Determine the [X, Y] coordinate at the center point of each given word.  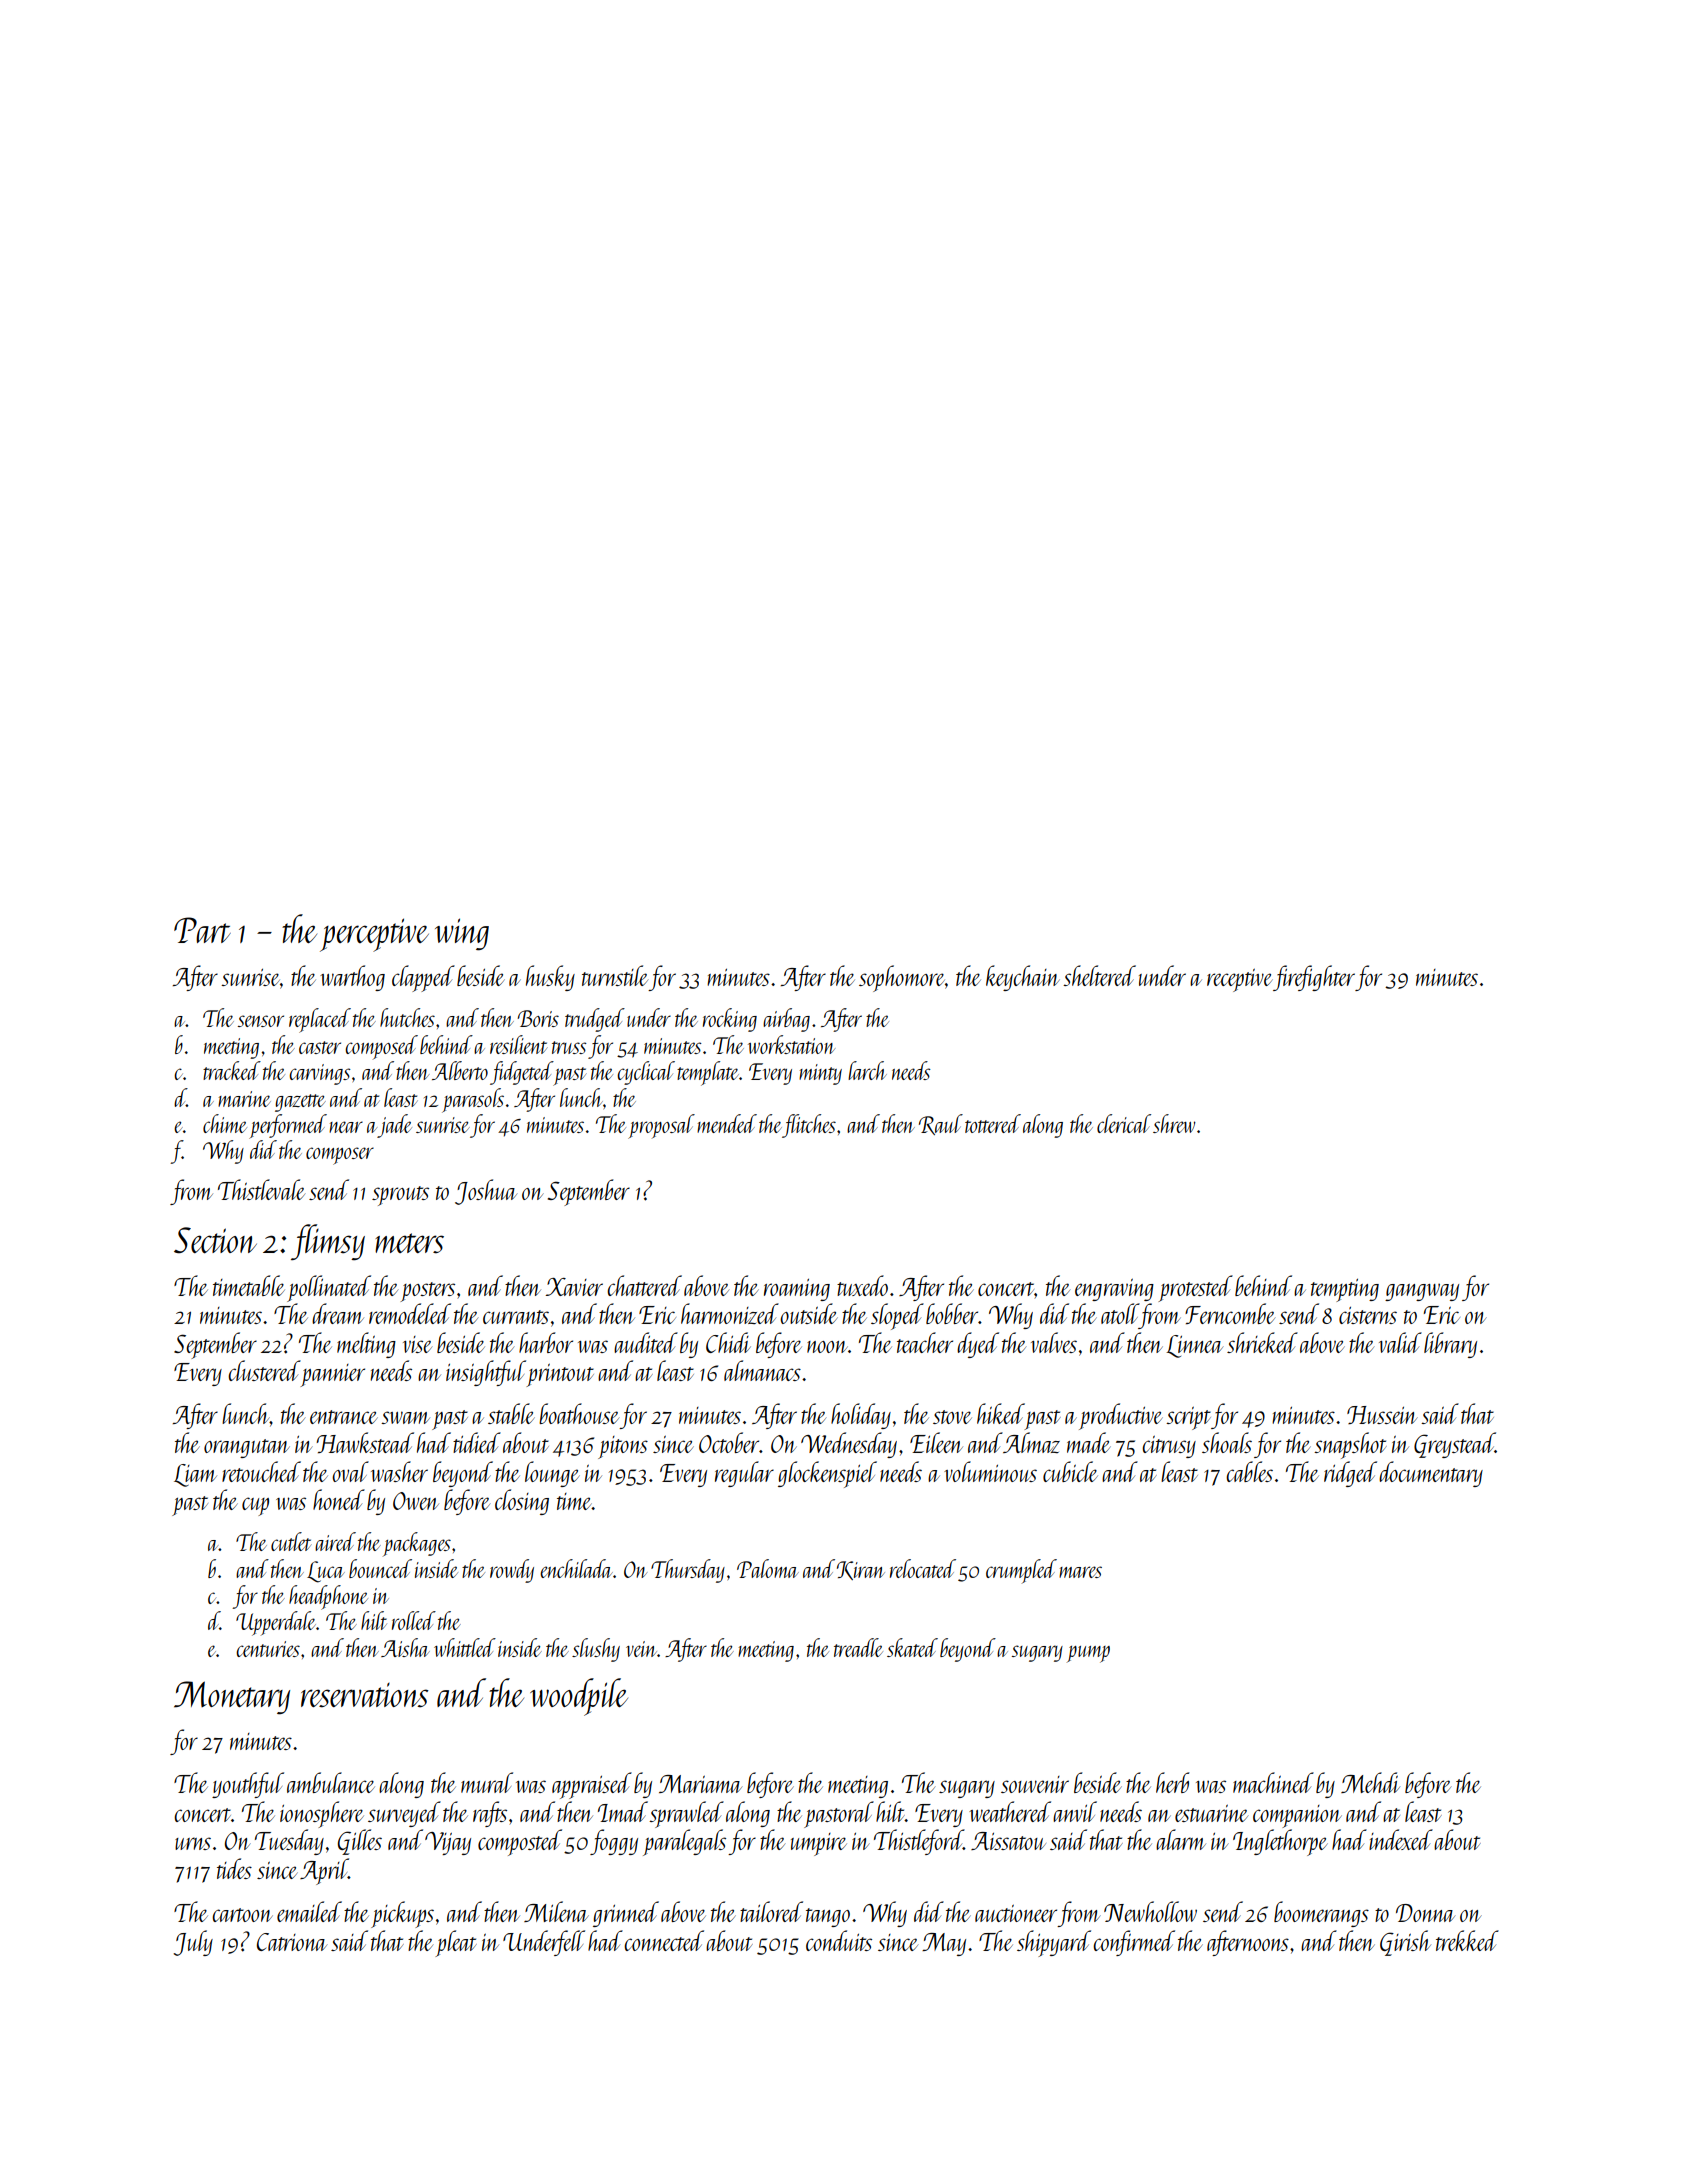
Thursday [688, 1571]
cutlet [291, 1541]
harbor [546, 1342]
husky [550, 978]
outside [809, 1313]
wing [462, 934]
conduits [839, 1940]
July [193, 1943]
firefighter [1314, 978]
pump [1088, 1654]
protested [1195, 1288]
